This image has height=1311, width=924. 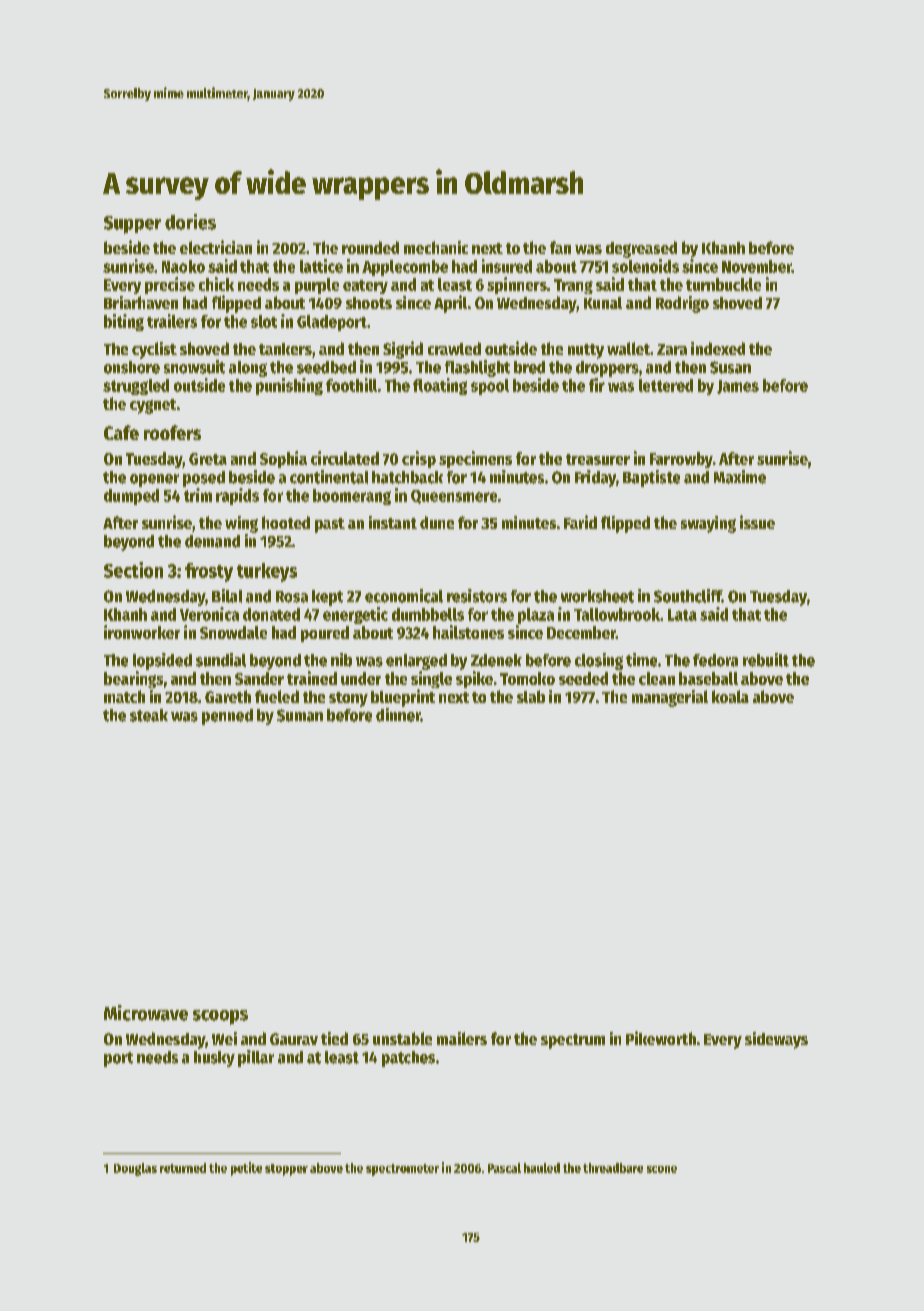 I want to click on under, so click(x=361, y=678).
